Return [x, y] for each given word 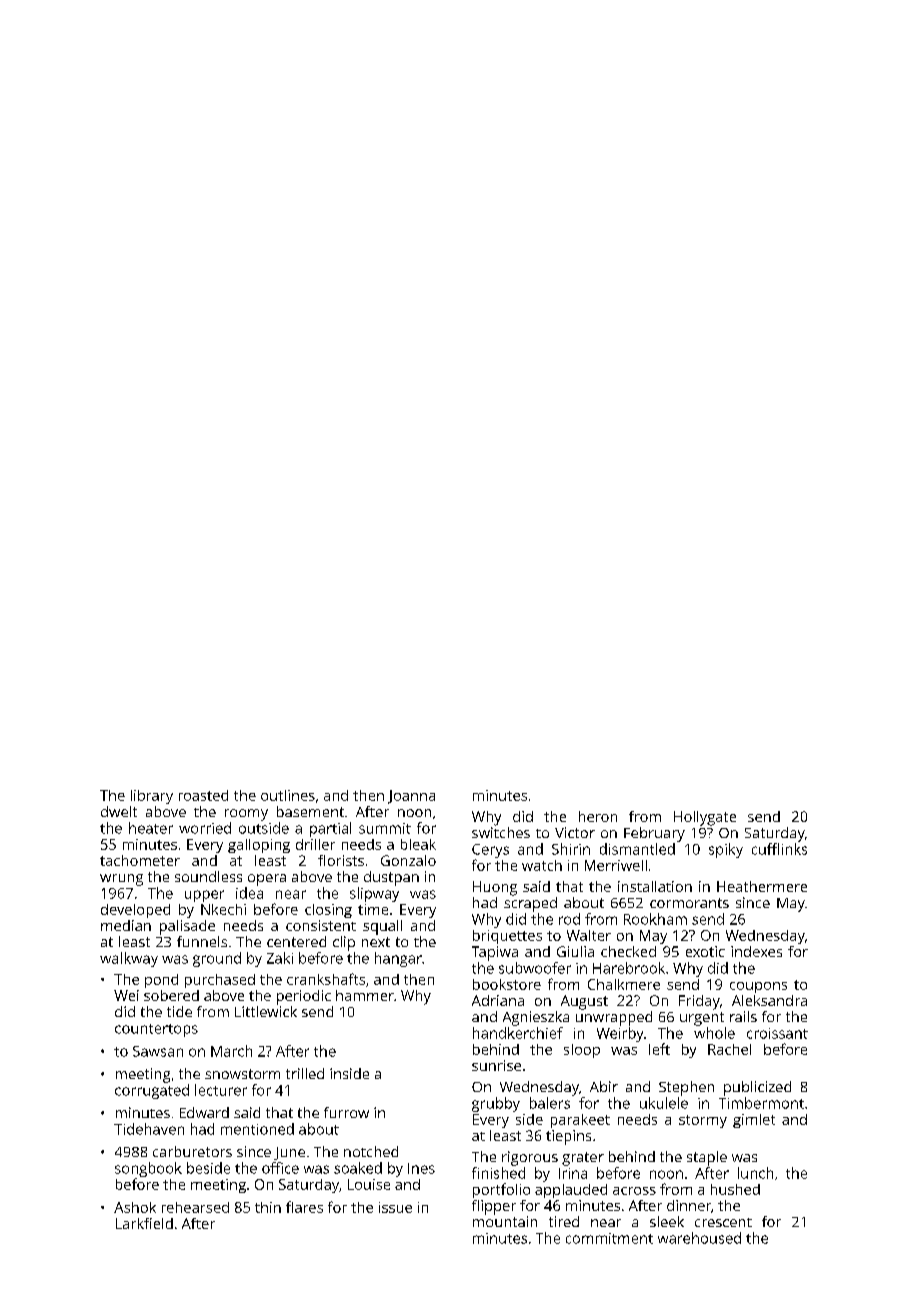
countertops [156, 1030]
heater [151, 828]
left [659, 1049]
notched [371, 1151]
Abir [604, 1086]
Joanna [411, 797]
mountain [505, 1221]
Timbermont [761, 1103]
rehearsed [195, 1207]
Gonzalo [408, 860]
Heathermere [762, 886]
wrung [121, 880]
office [280, 1168]
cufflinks [779, 849]
